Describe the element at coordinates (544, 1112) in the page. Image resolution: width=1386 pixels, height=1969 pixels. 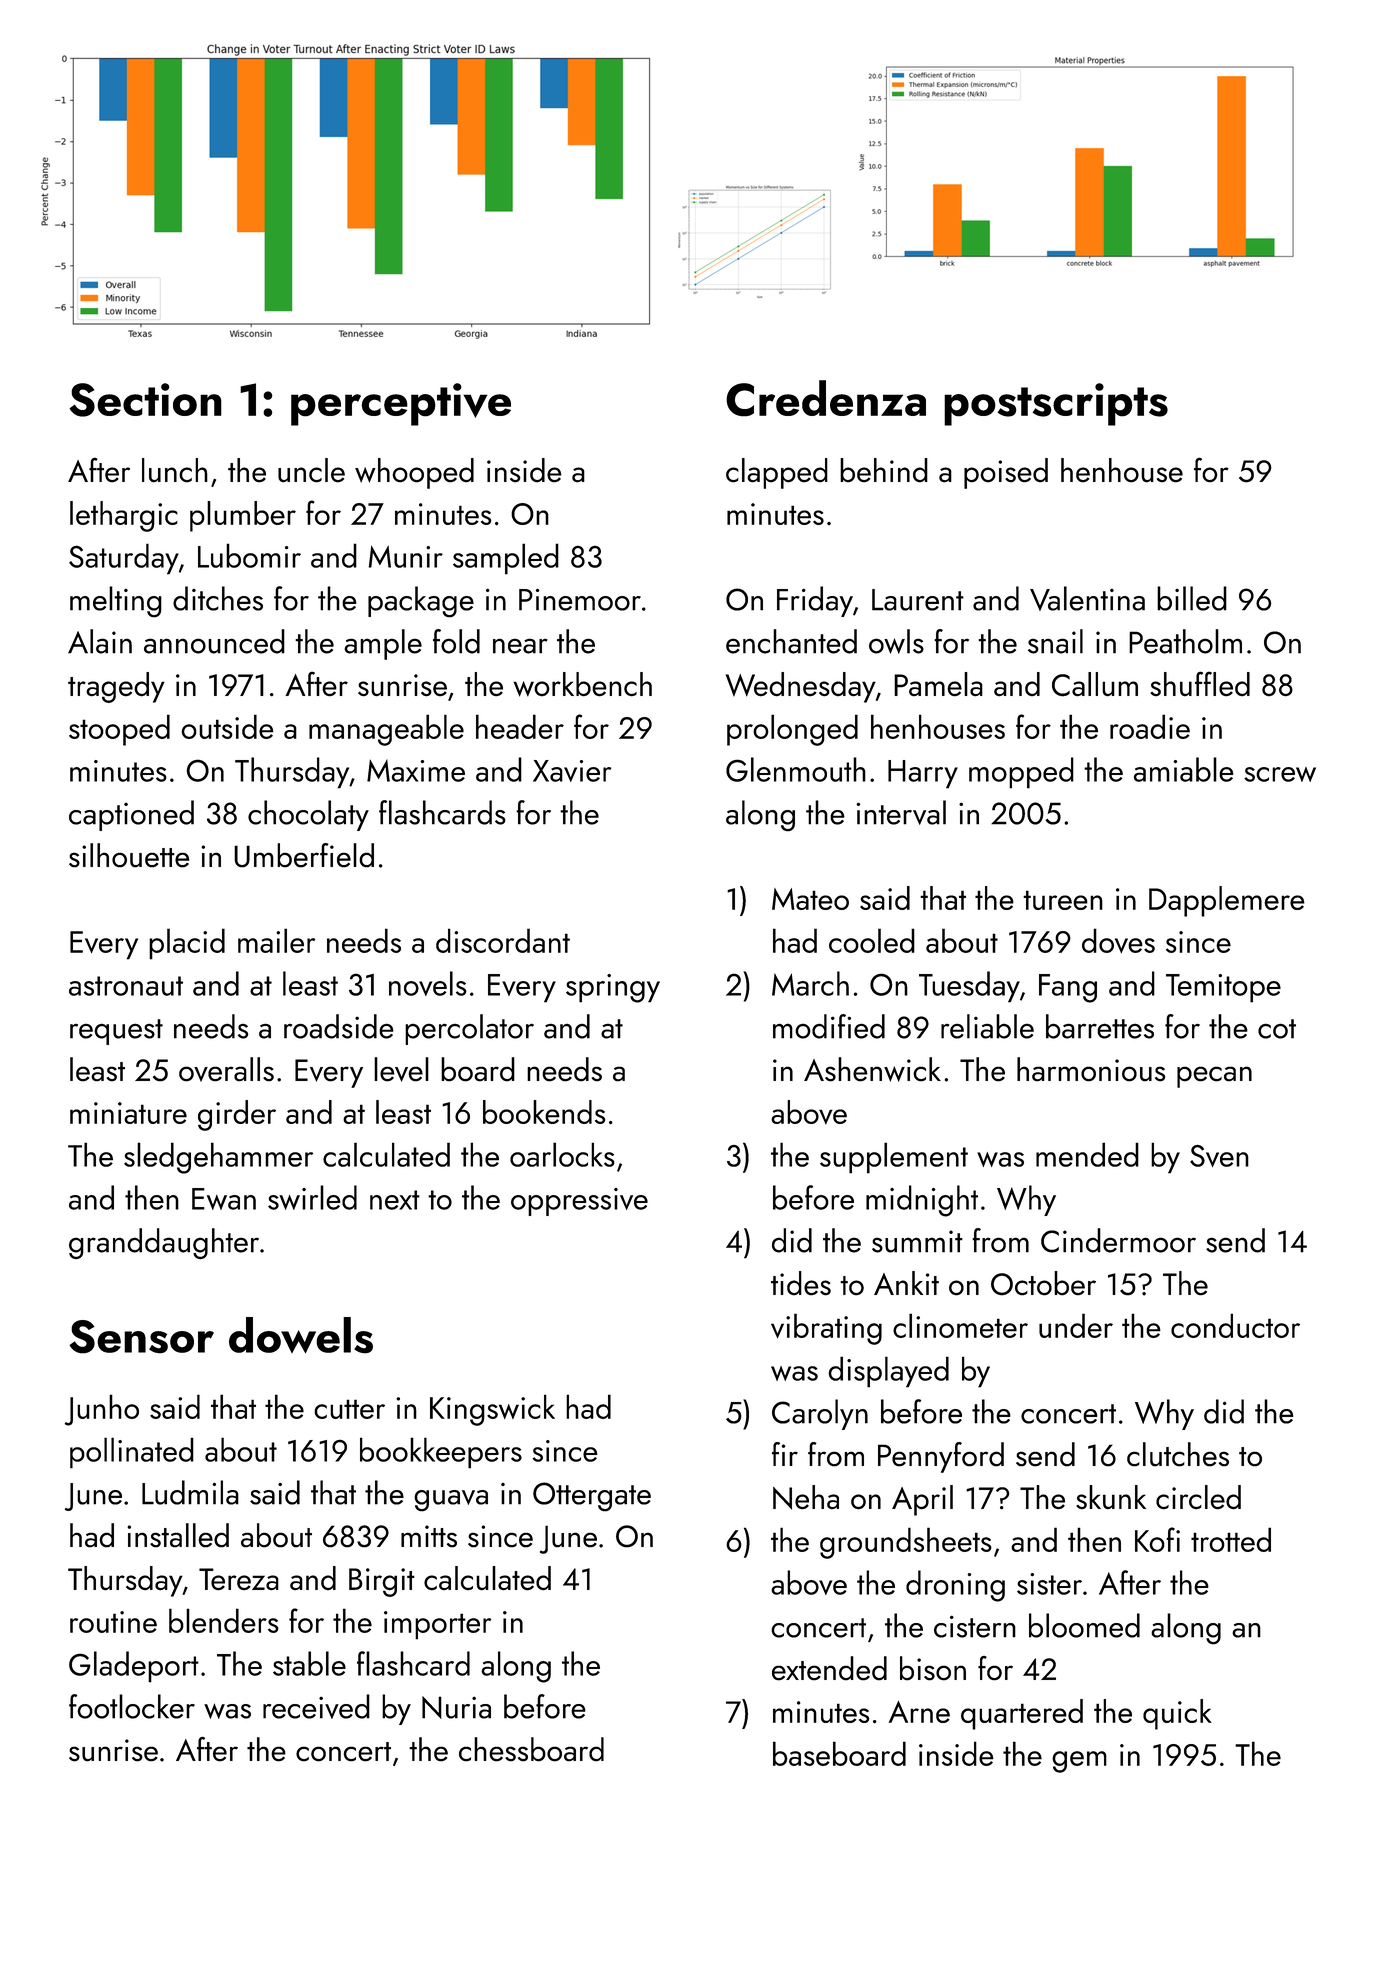
I see `bookends` at that location.
